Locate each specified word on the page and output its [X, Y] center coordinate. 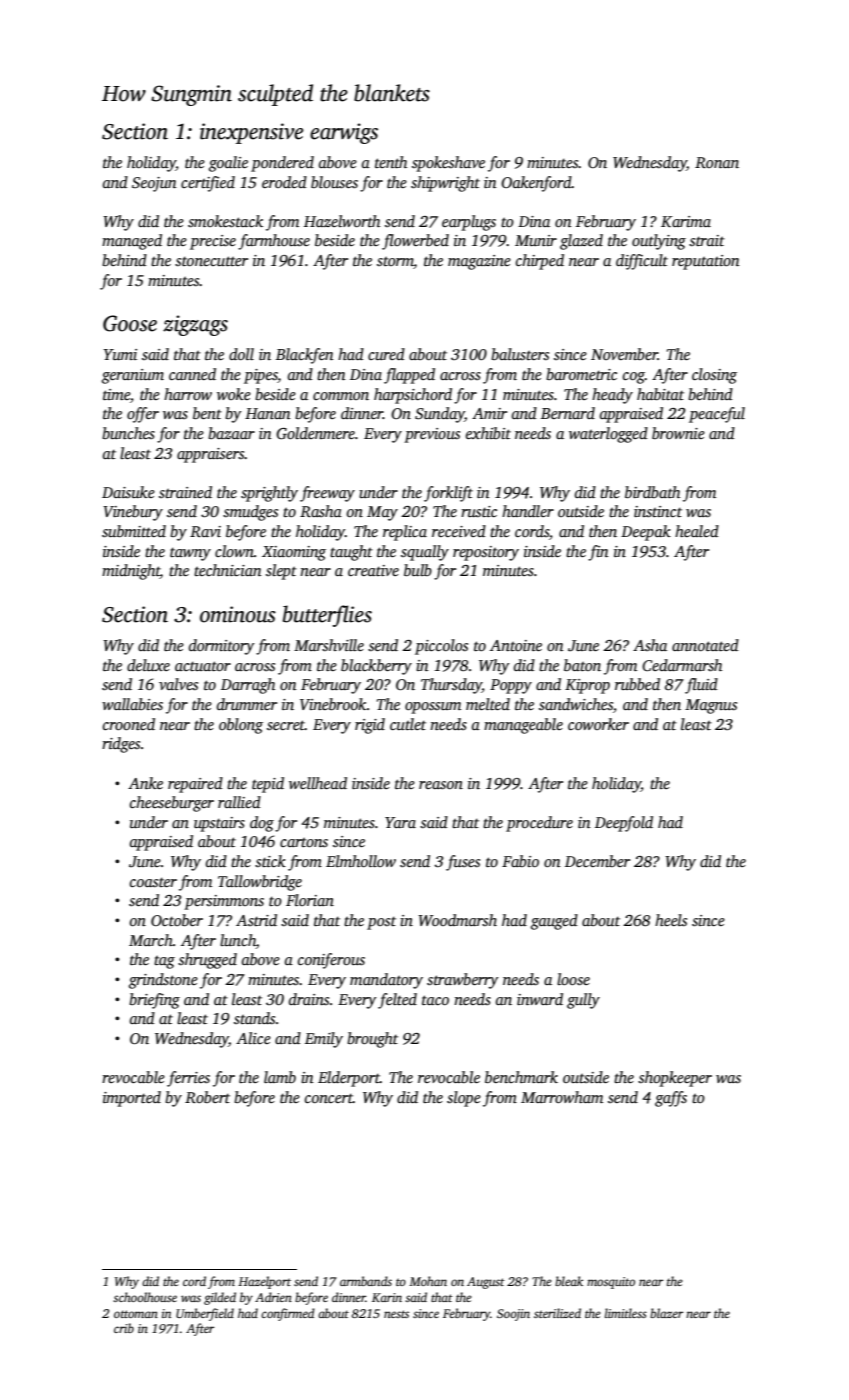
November [624, 354]
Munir [536, 240]
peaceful [717, 415]
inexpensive [251, 133]
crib [124, 1328]
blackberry [376, 667]
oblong [241, 726]
